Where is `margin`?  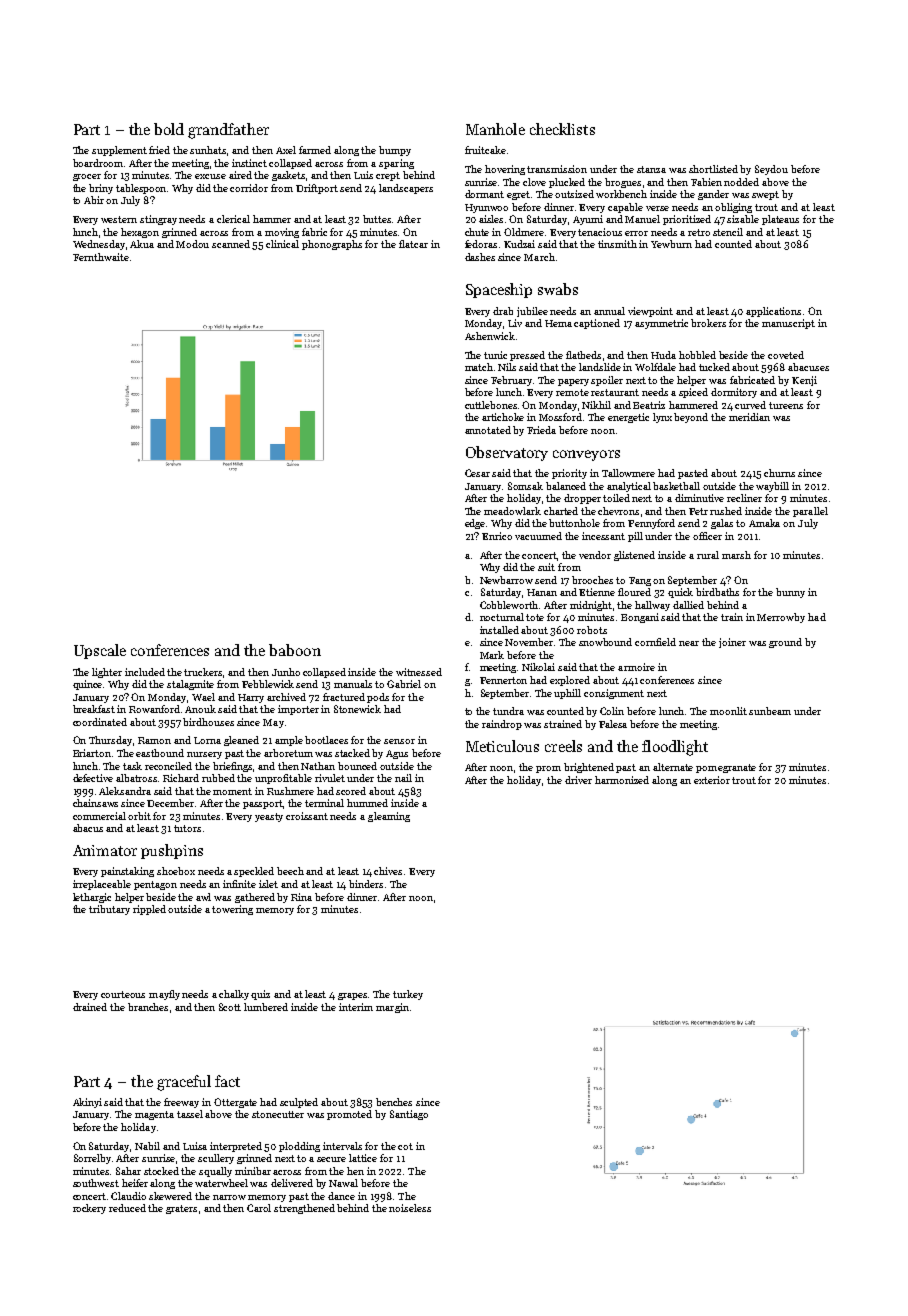 margin is located at coordinates (392, 1008).
